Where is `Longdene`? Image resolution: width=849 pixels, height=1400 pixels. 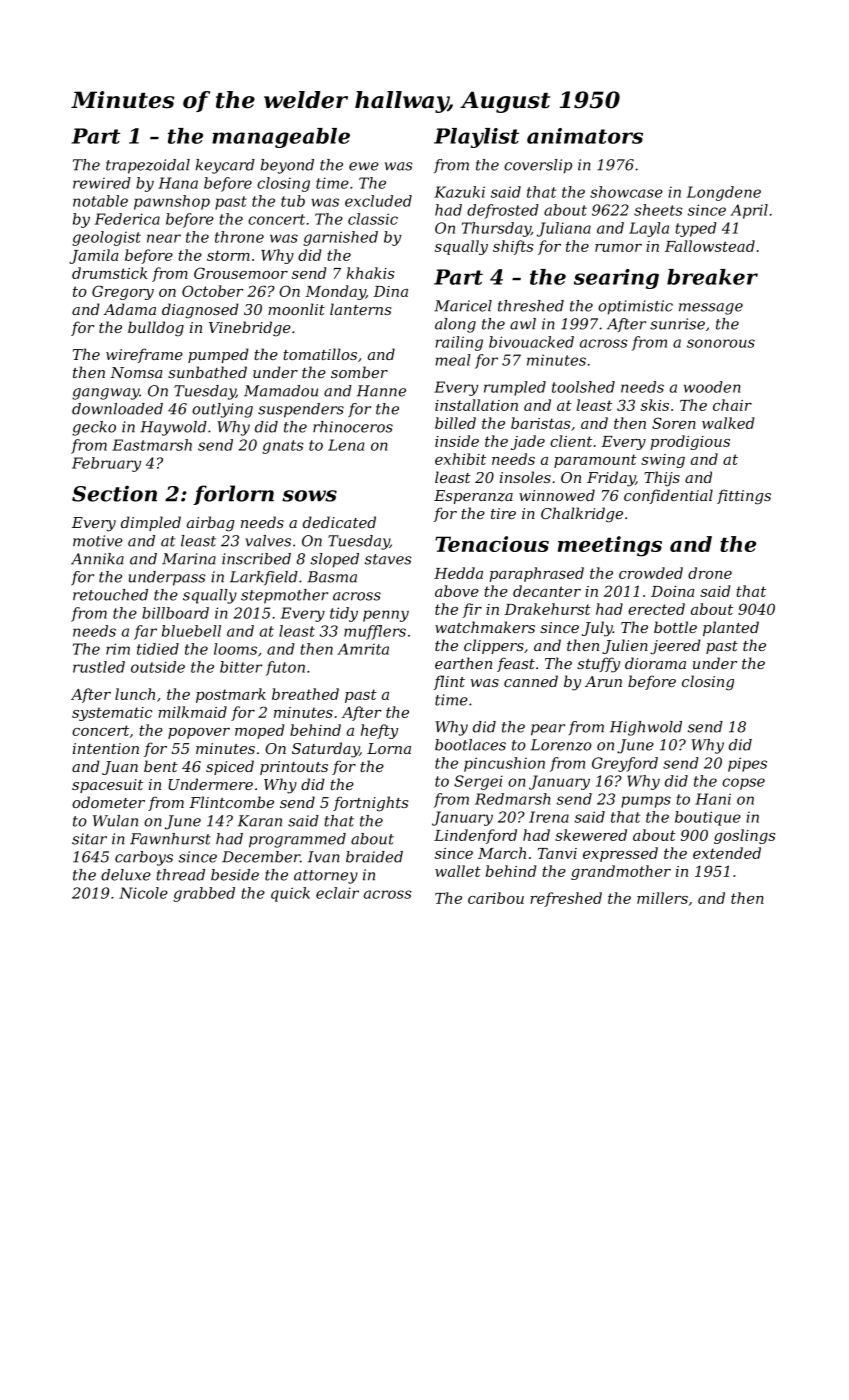
Longdene is located at coordinates (724, 193).
